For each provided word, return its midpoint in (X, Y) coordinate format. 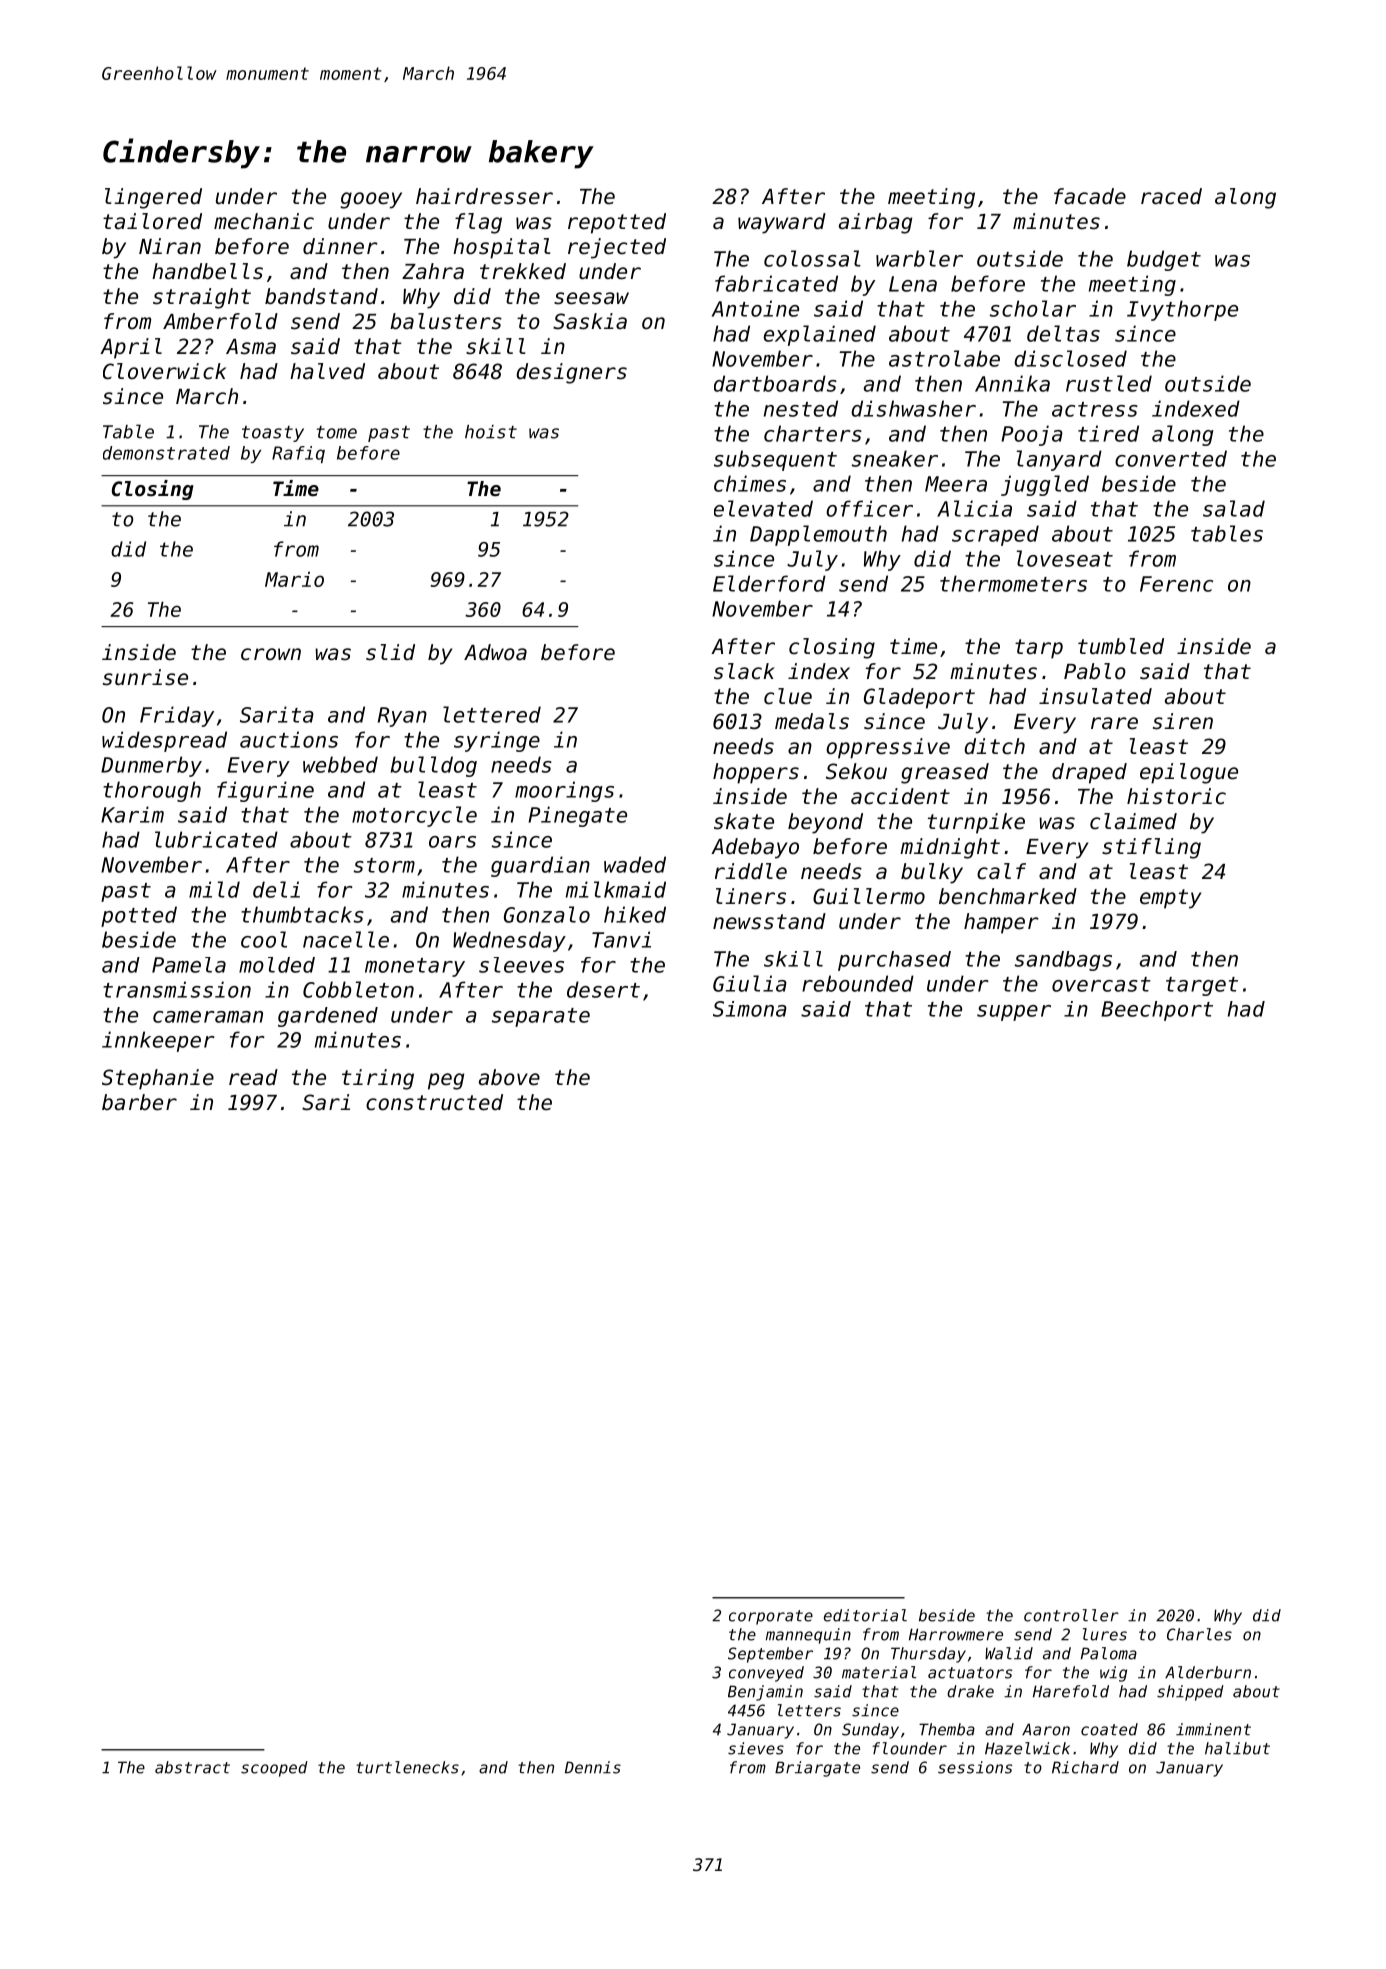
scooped (274, 1769)
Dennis (593, 1767)
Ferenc (1176, 584)
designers (571, 373)
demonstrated (166, 453)
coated (1109, 1729)
